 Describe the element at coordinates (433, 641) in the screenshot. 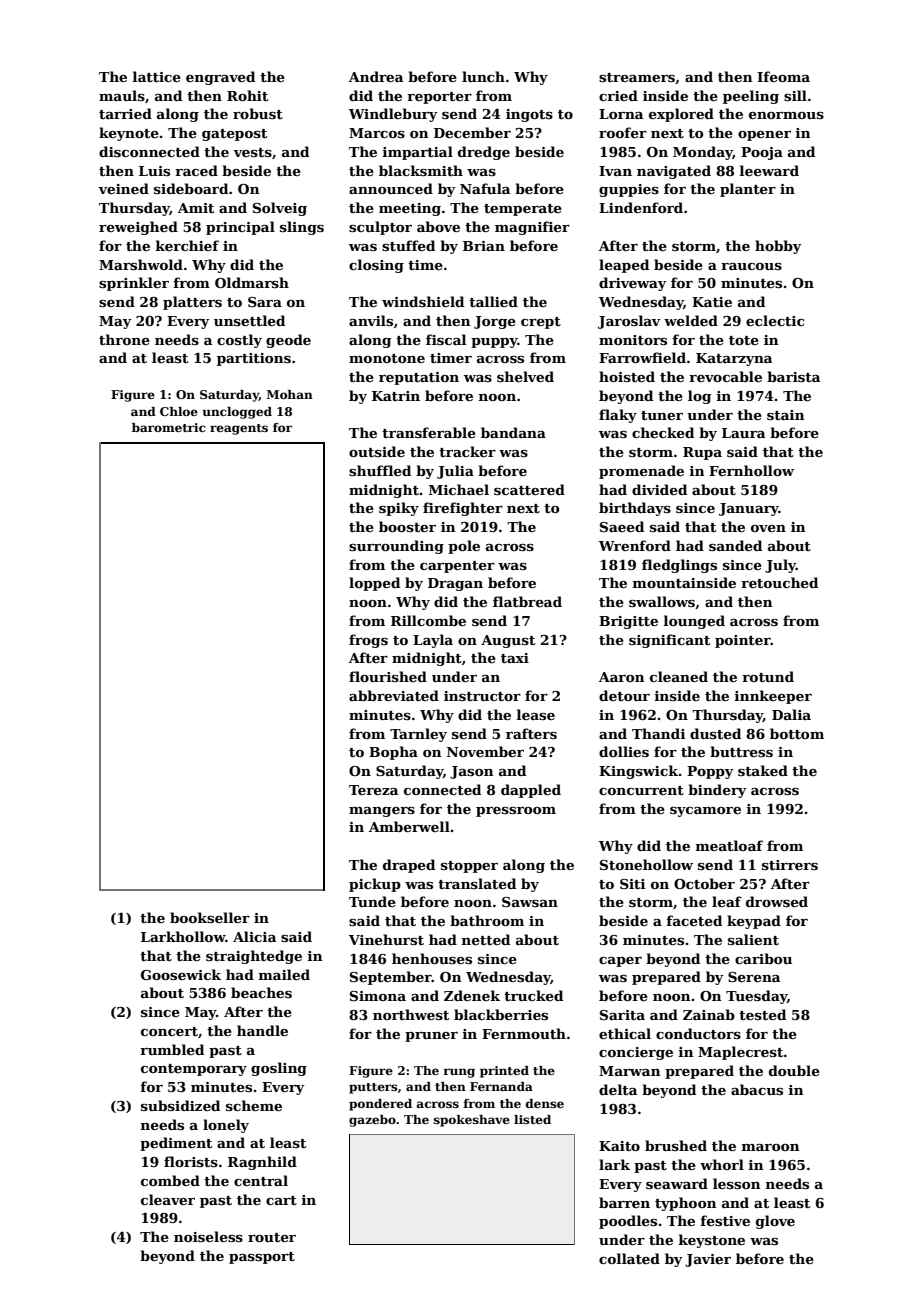

I see `Layla` at that location.
